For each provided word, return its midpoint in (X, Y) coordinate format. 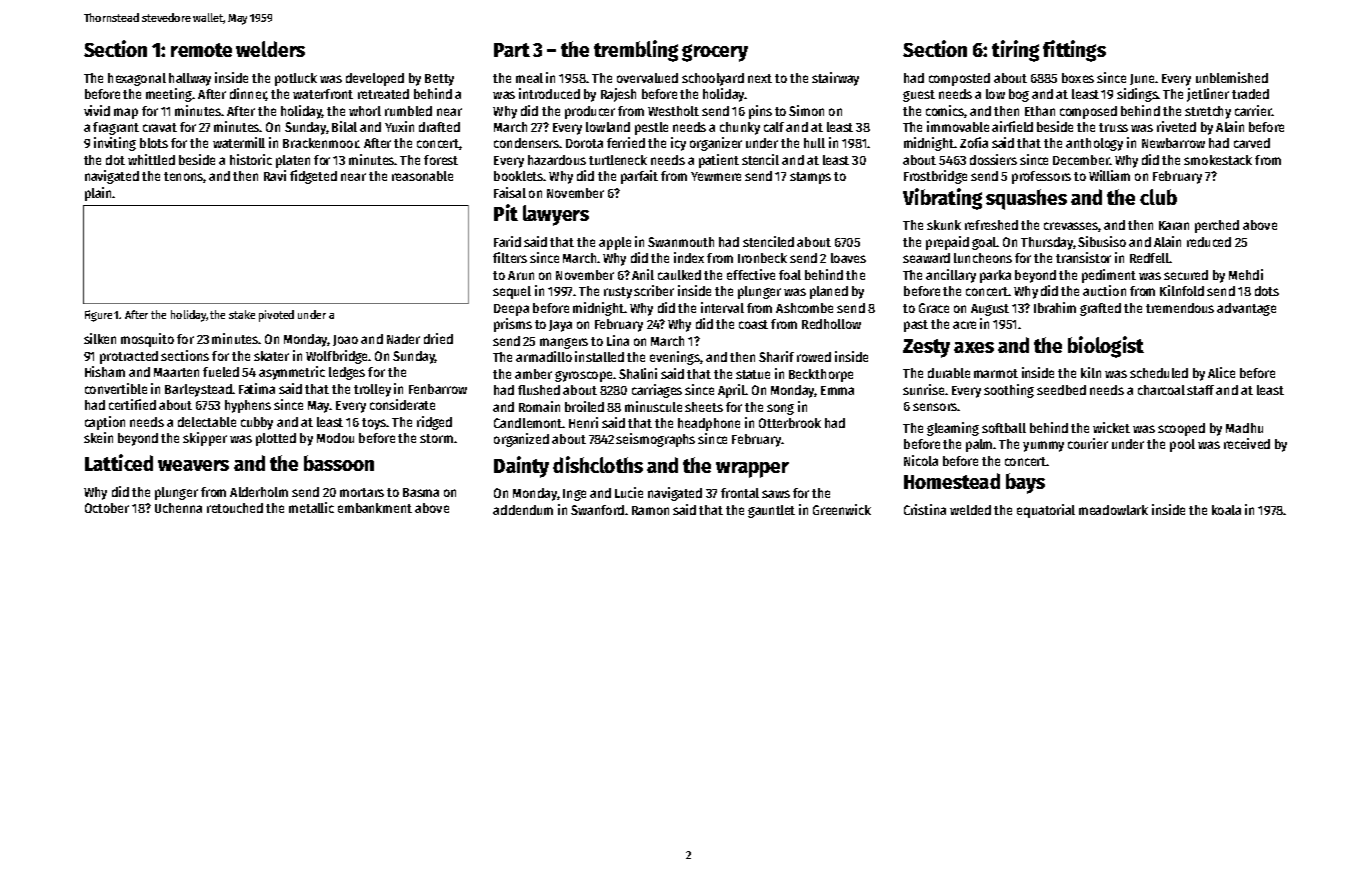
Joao (345, 340)
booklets (518, 176)
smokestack (1218, 160)
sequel (512, 292)
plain (98, 194)
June (1142, 79)
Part (512, 50)
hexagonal (137, 79)
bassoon (339, 463)
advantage (1246, 309)
